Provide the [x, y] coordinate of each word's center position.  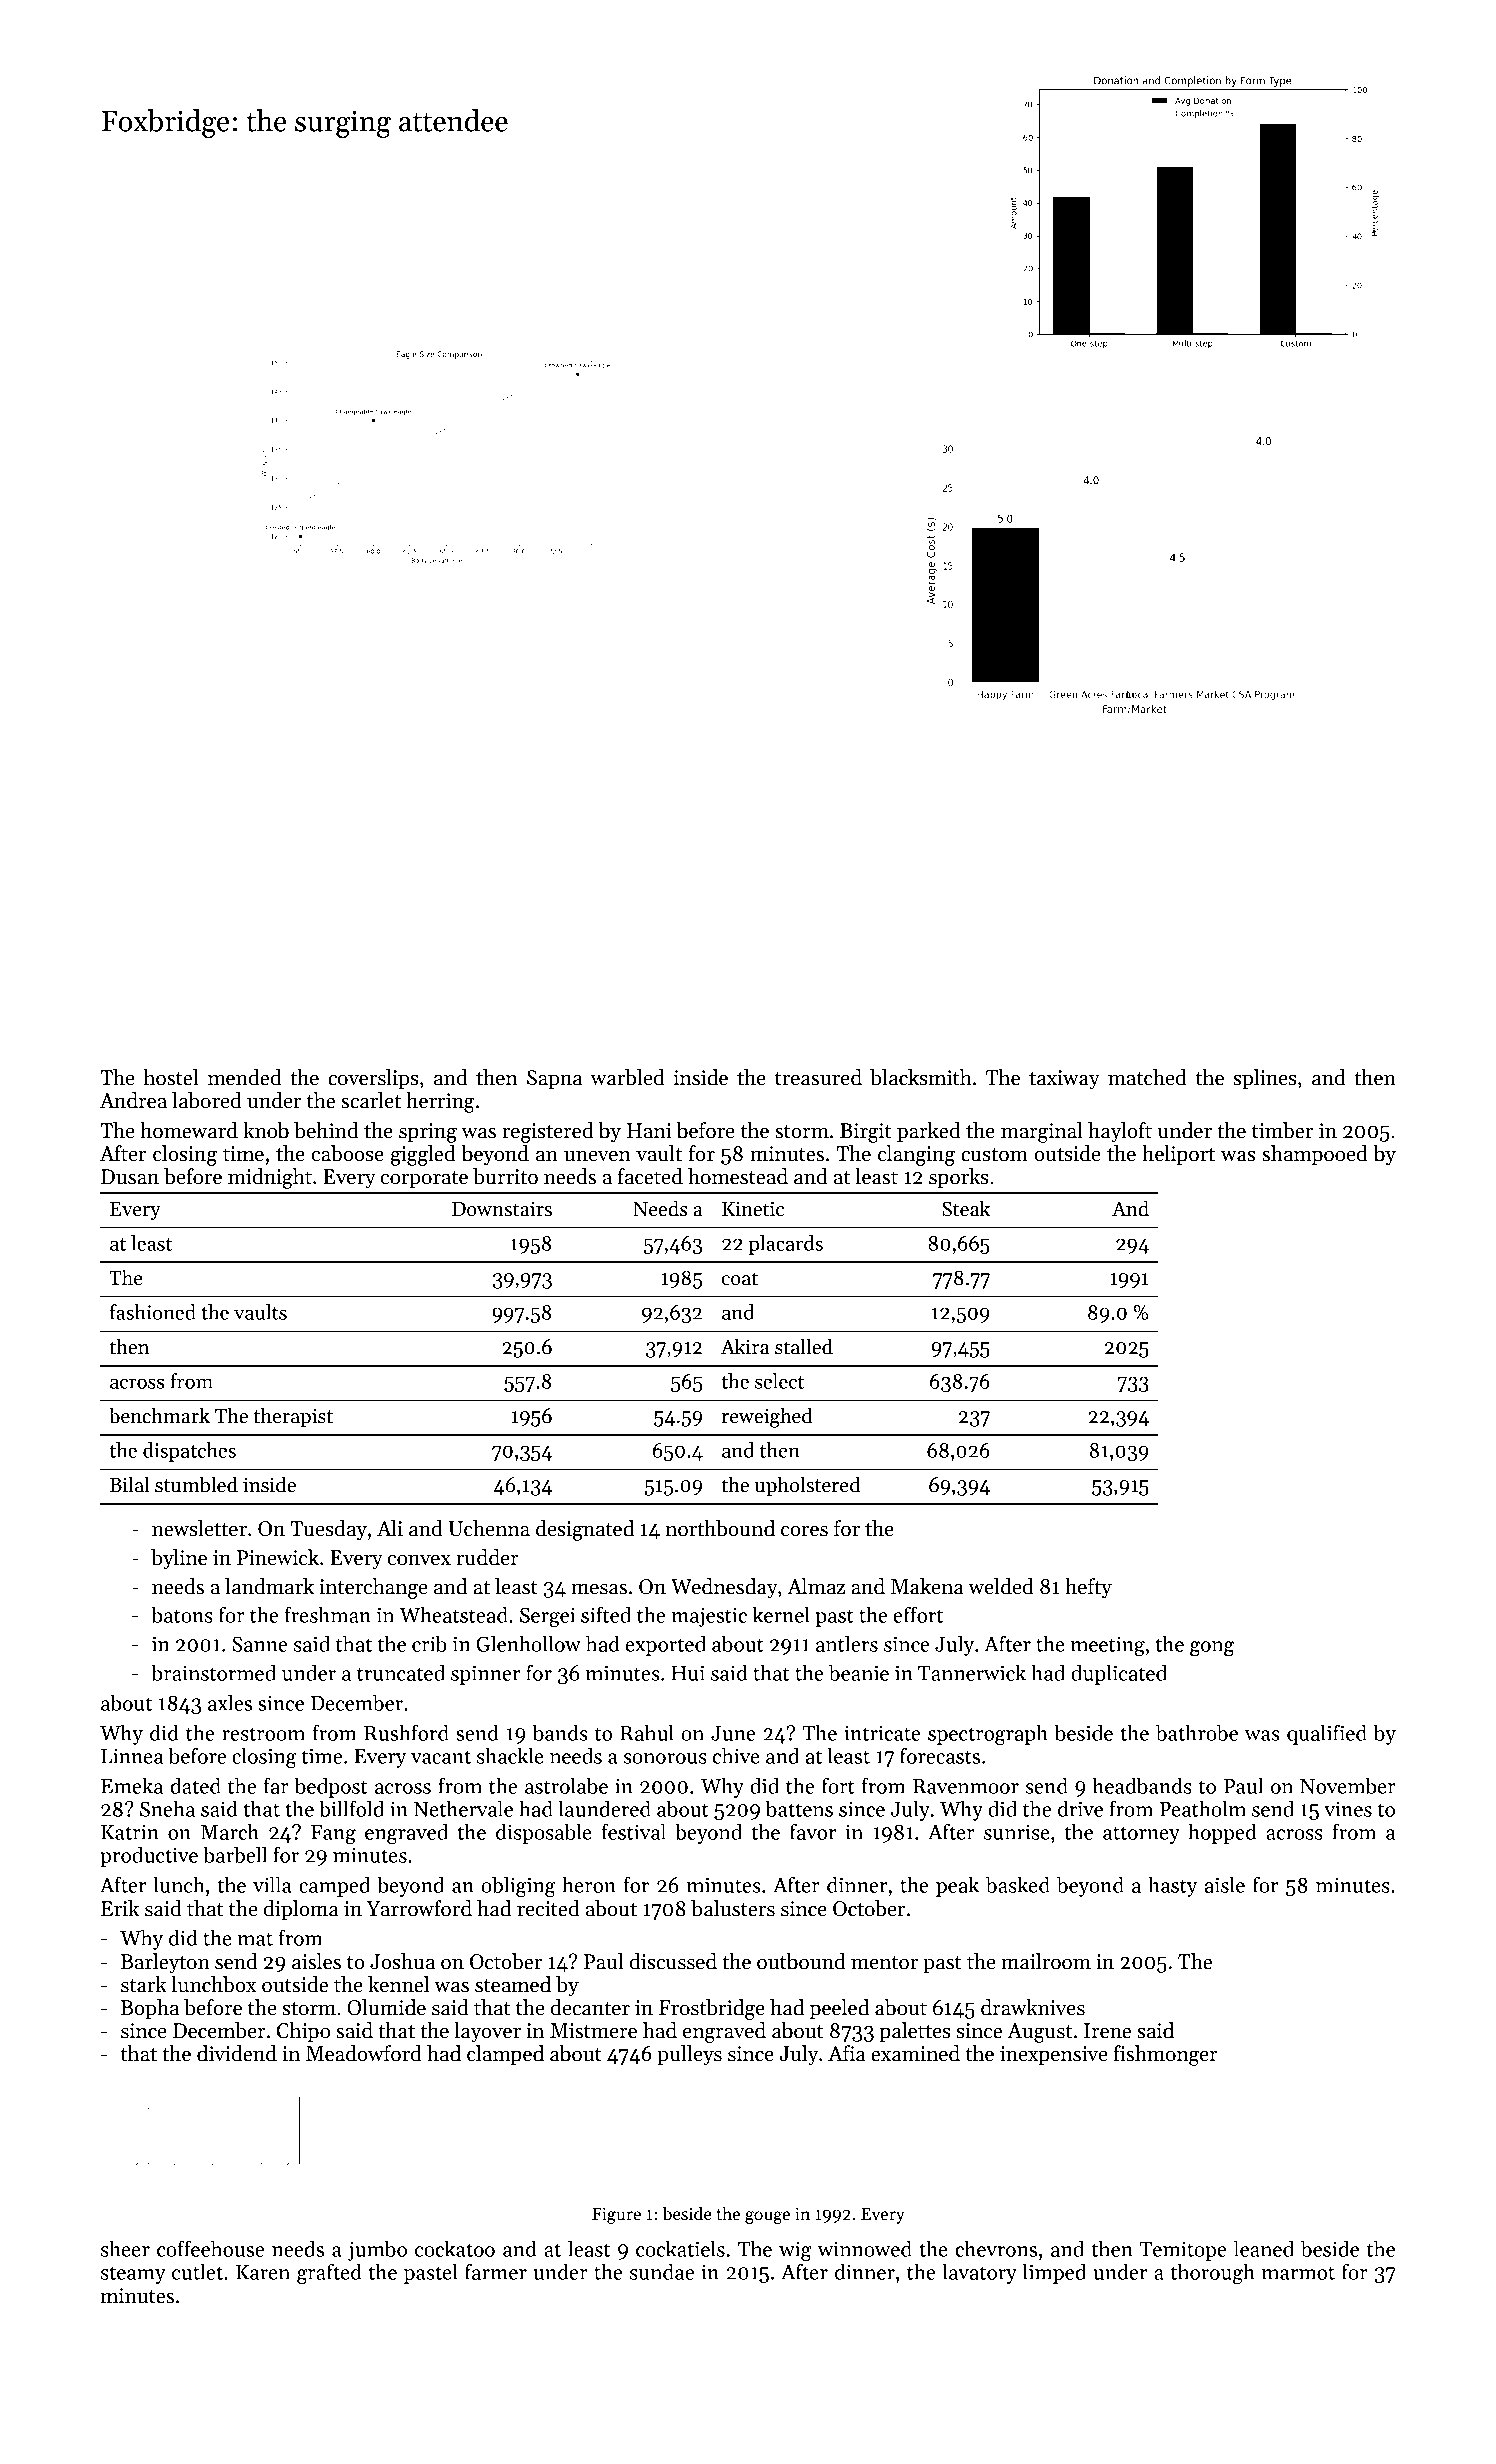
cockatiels [680, 2248]
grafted [329, 2274]
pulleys [689, 2055]
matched [1147, 1077]
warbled [627, 1077]
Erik [120, 1908]
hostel [170, 1077]
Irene [1107, 2031]
